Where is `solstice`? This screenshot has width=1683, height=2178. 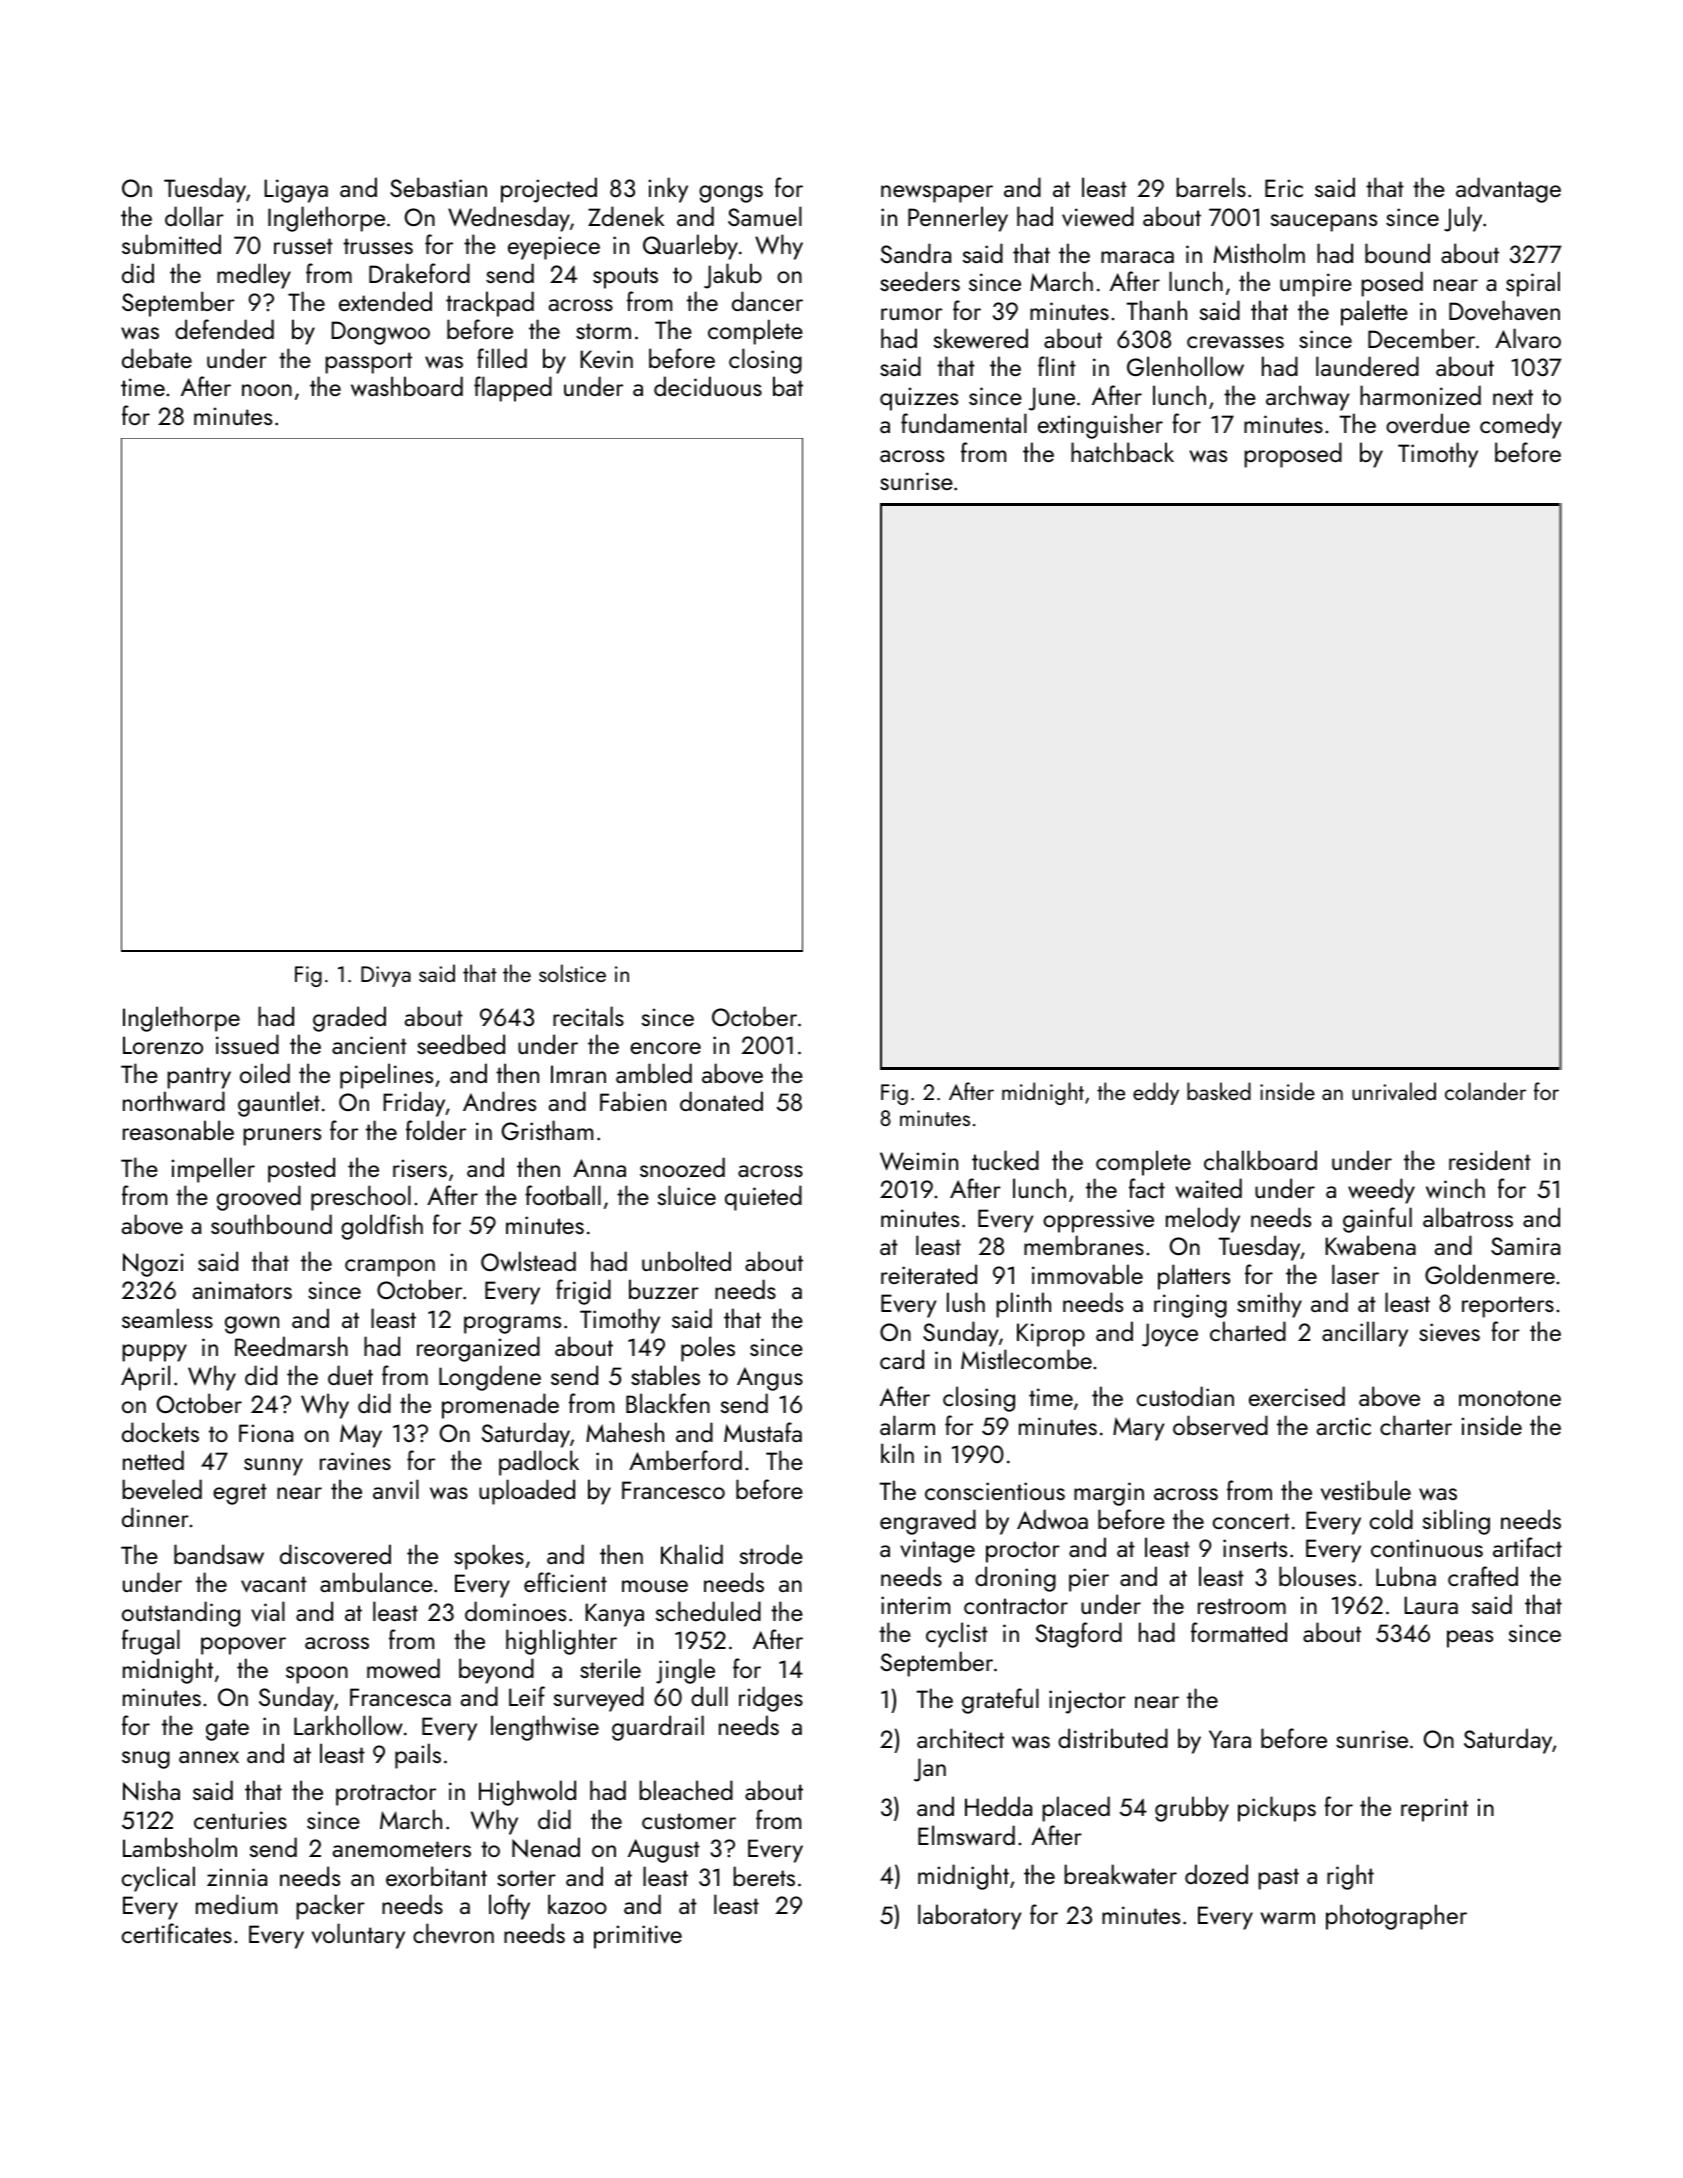
solstice is located at coordinates (572, 973).
